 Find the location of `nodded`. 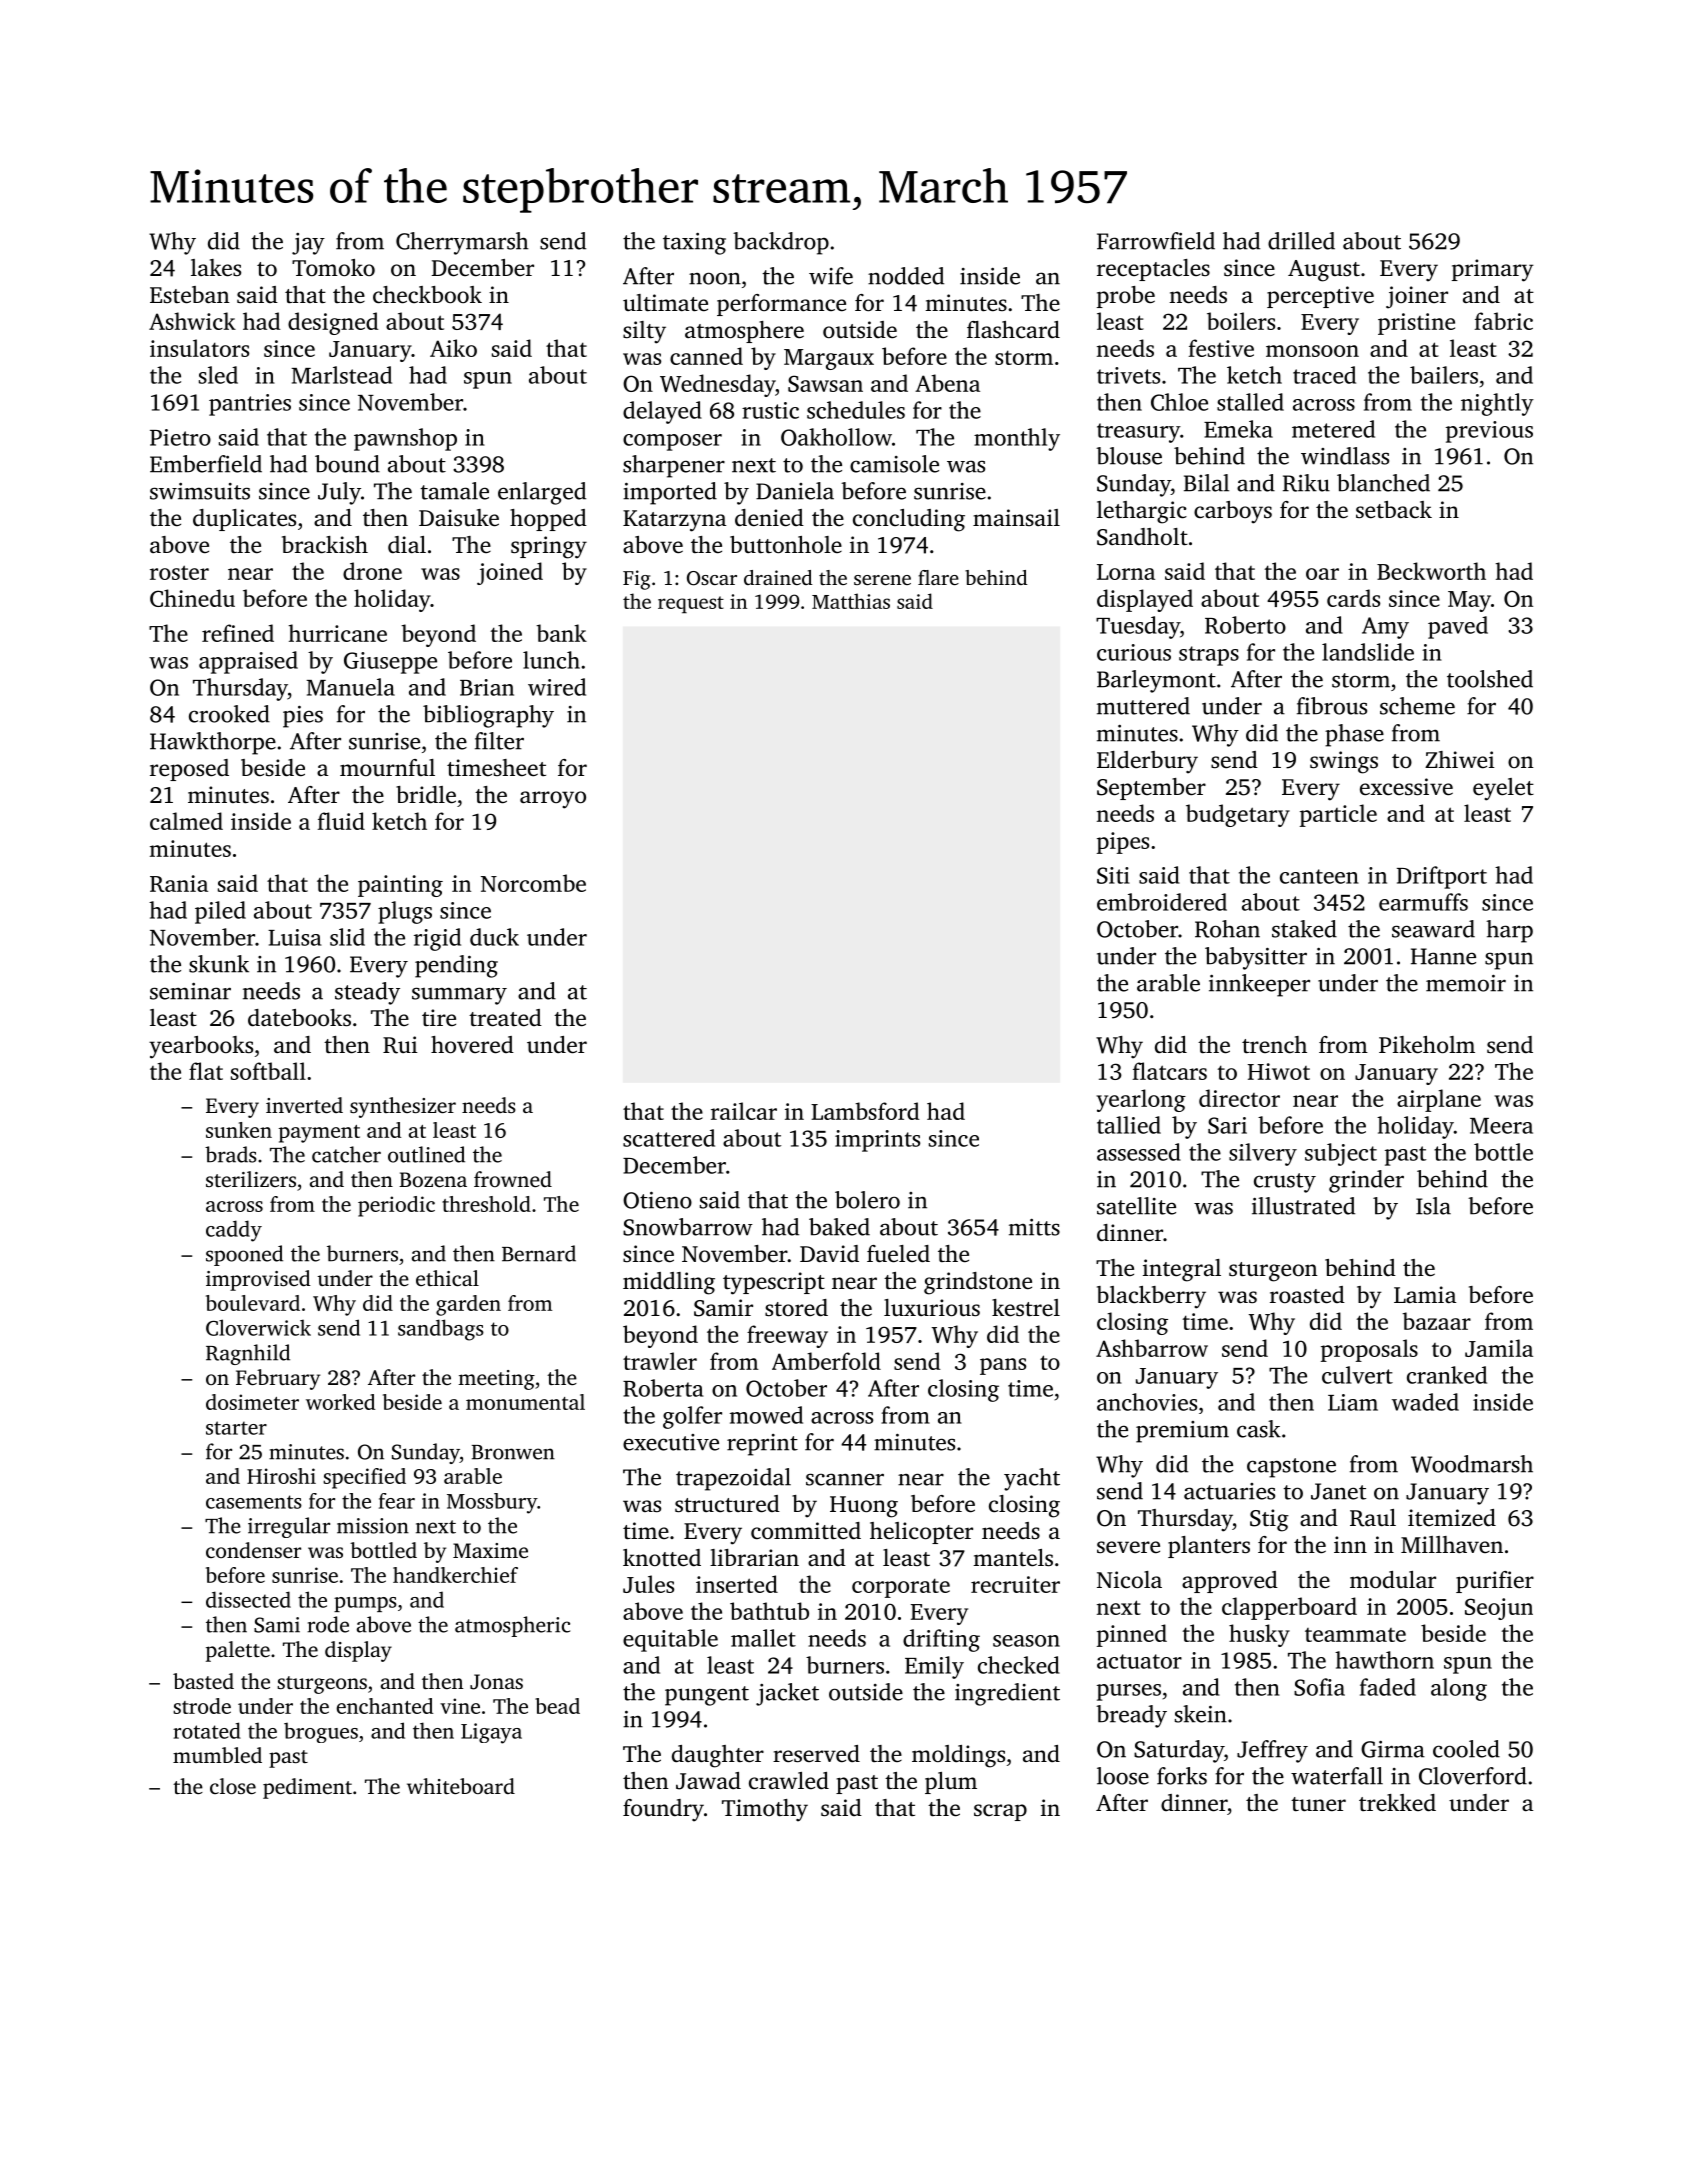

nodded is located at coordinates (906, 276).
